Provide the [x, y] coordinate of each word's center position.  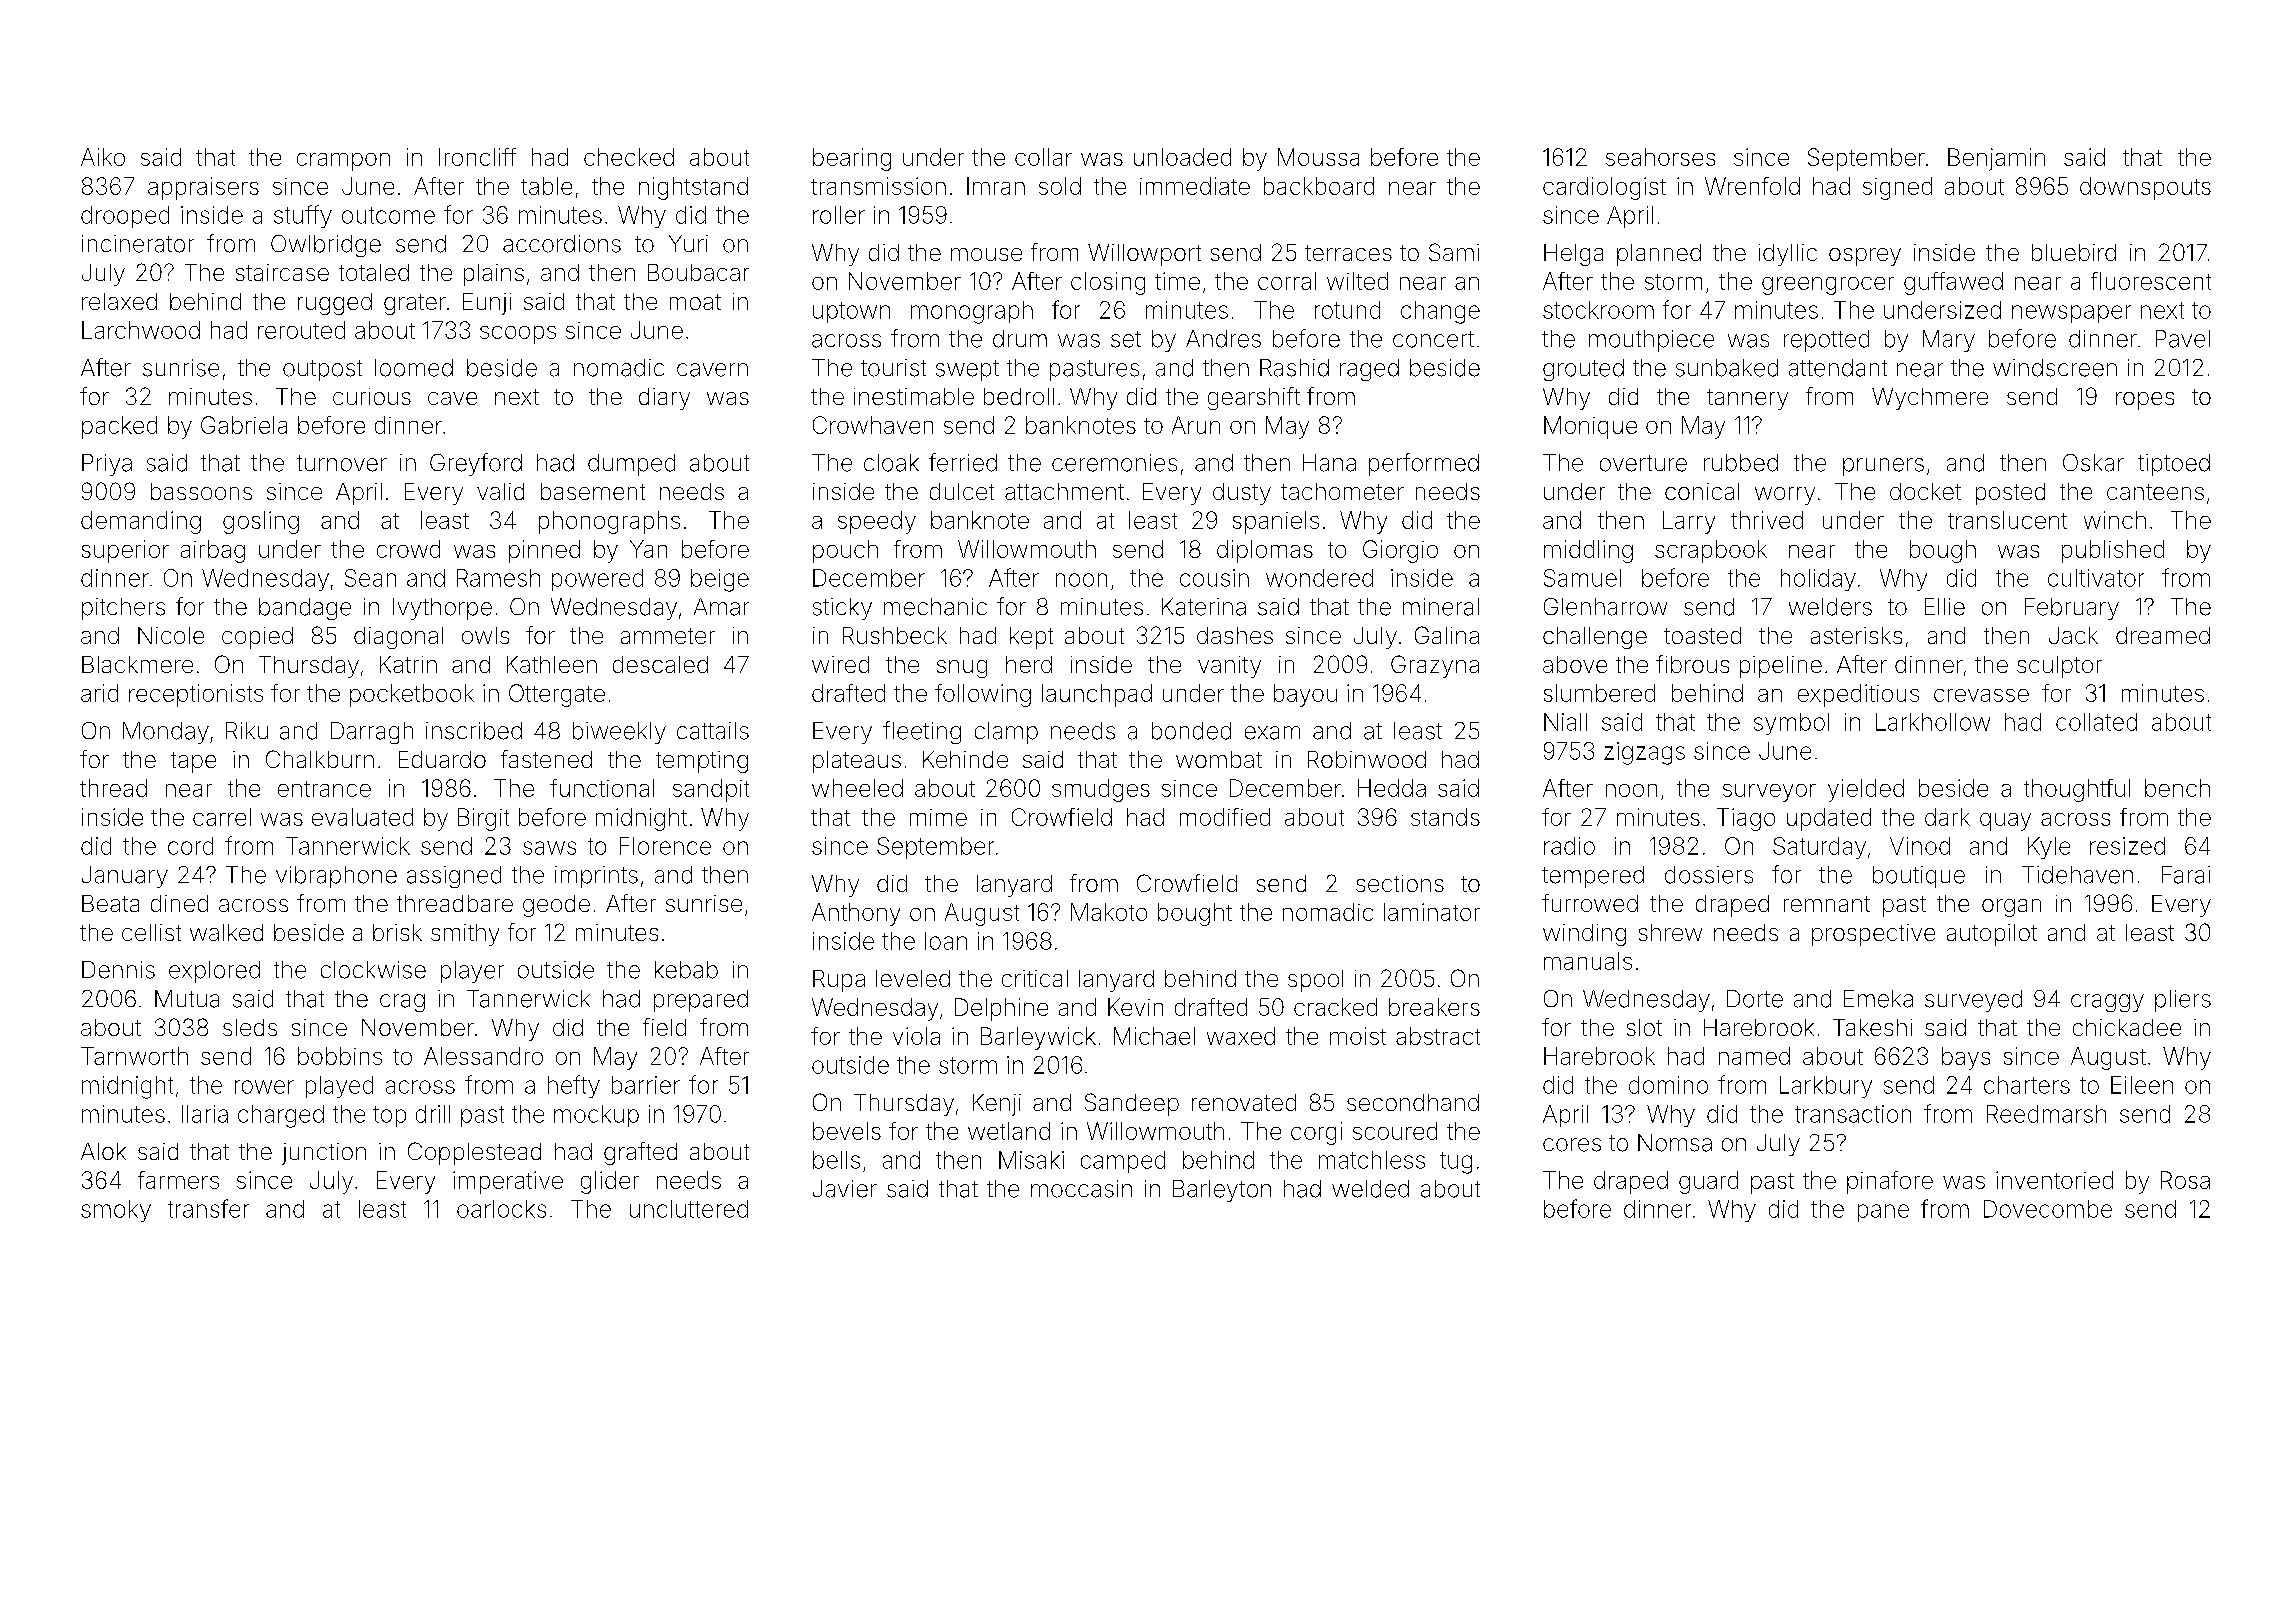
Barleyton [1222, 1191]
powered [597, 580]
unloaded [1182, 157]
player [472, 972]
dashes [1235, 635]
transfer [208, 1208]
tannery [1747, 399]
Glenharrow [1605, 607]
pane [1883, 1213]
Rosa [2185, 1180]
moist [1358, 1036]
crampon [343, 162]
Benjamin [1996, 159]
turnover [342, 463]
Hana [1329, 463]
